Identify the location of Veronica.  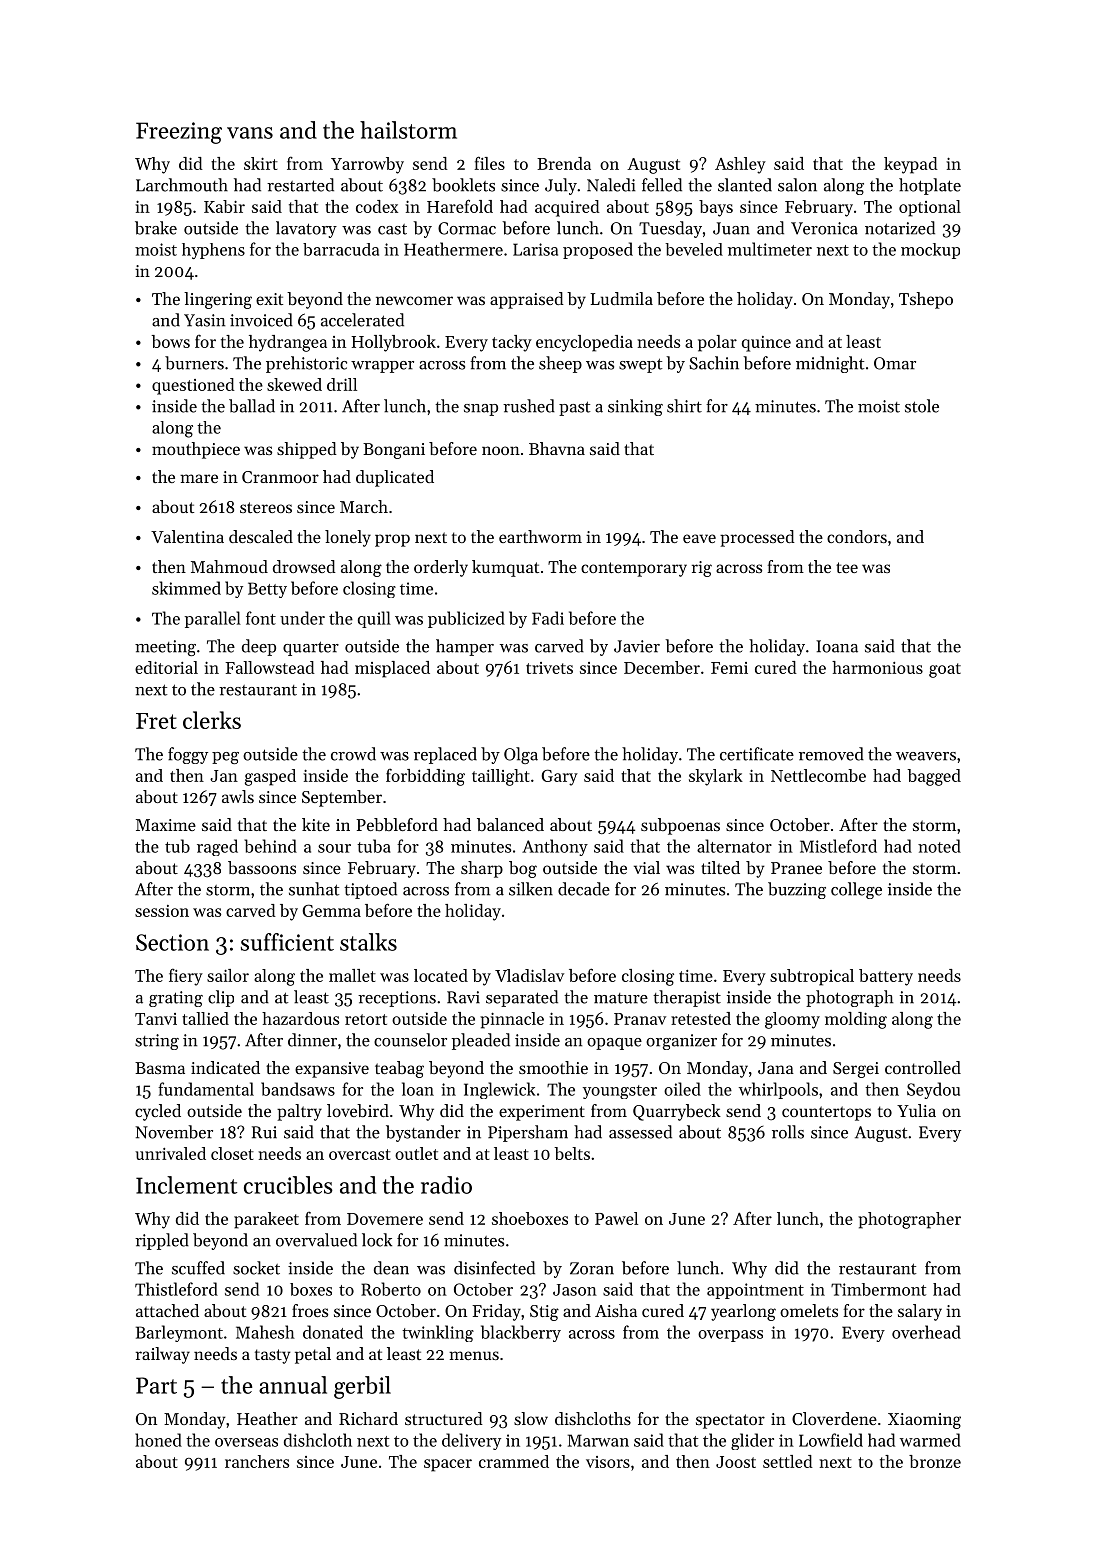
(824, 228).
